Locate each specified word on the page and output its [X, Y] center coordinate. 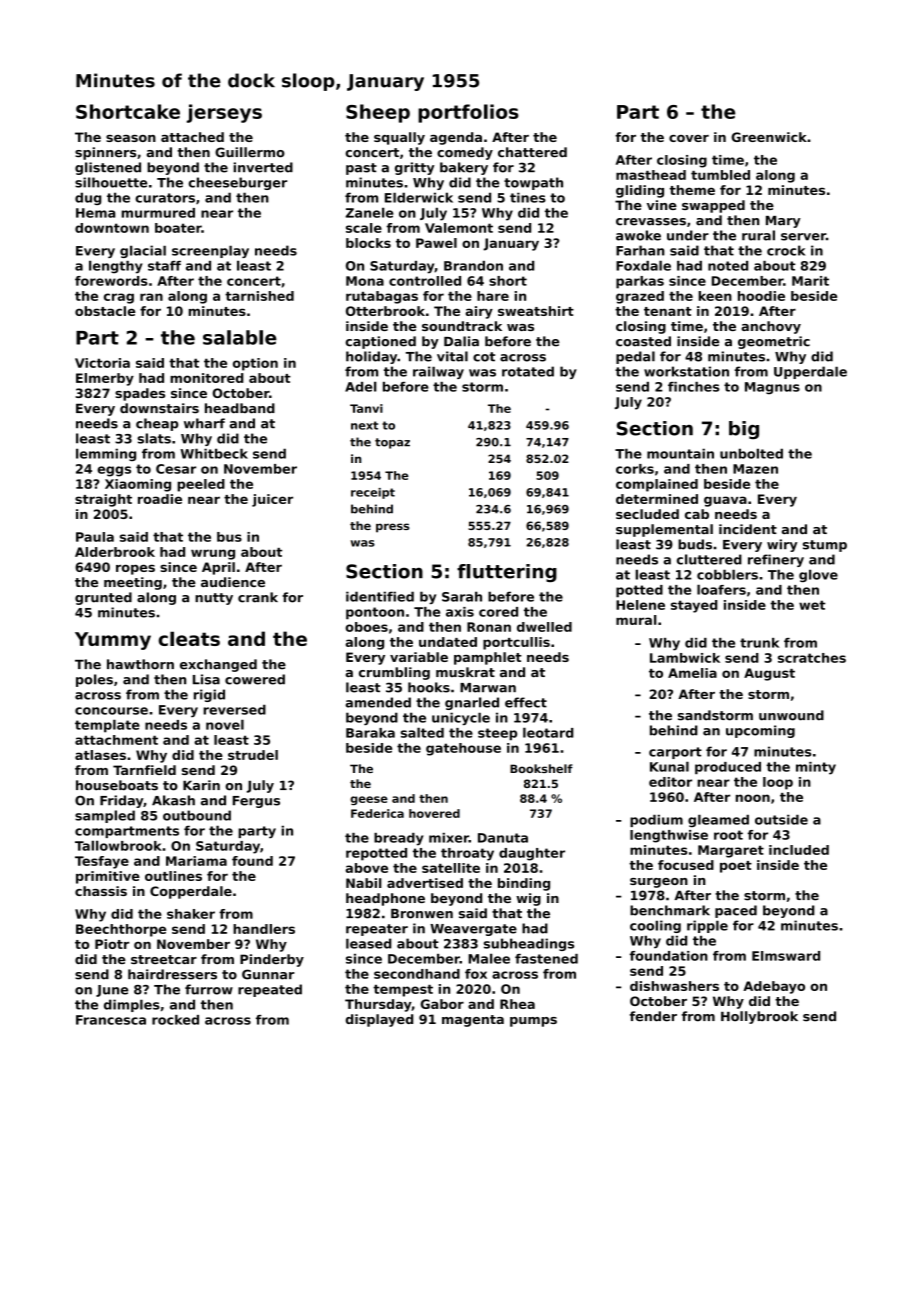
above [366, 868]
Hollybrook [759, 1017]
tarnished [259, 296]
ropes [135, 569]
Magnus [772, 388]
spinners [105, 153]
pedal [635, 357]
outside [781, 820]
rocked [175, 1020]
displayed [379, 1020]
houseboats [117, 785]
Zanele [370, 212]
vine [662, 205]
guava [725, 501]
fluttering [507, 573]
